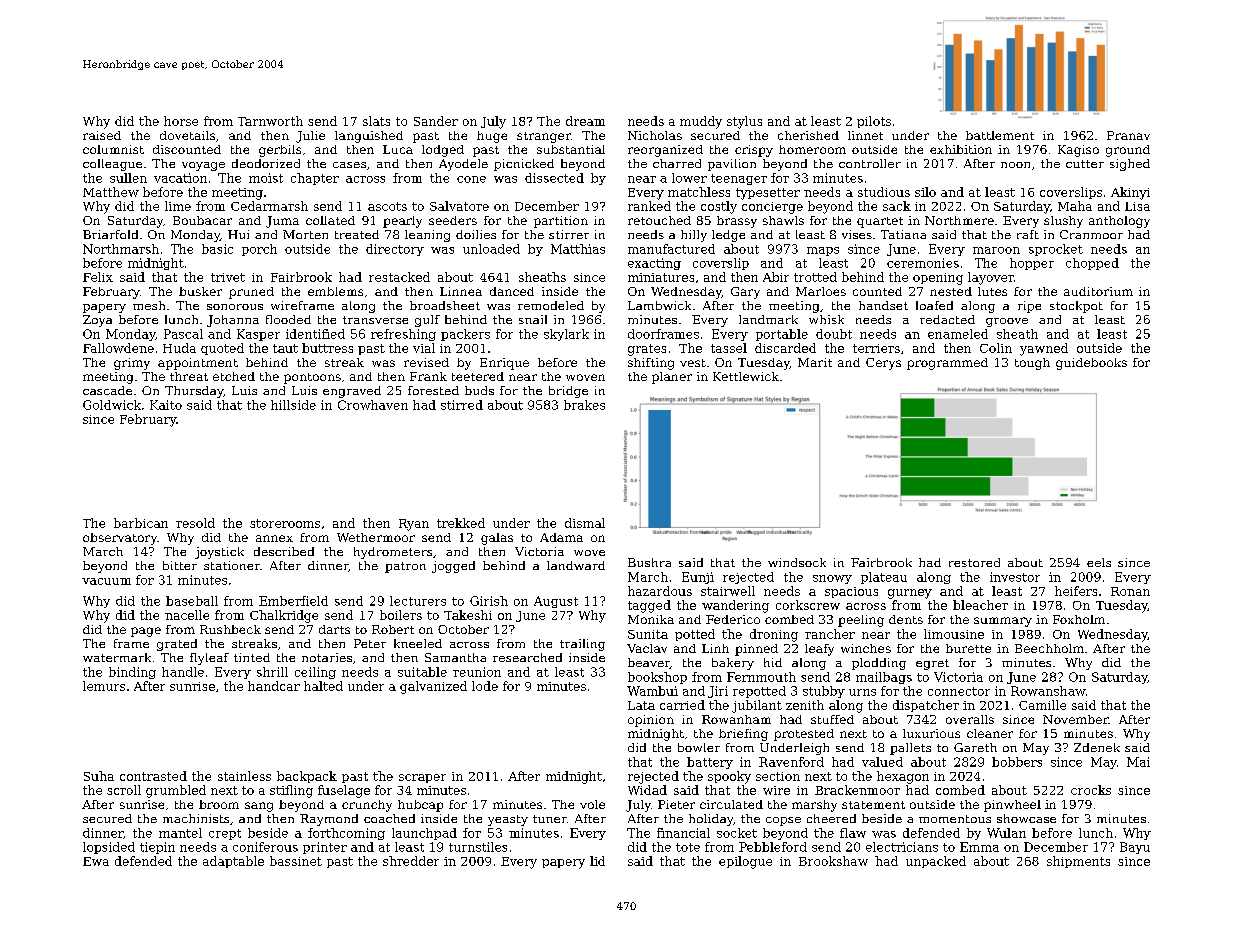 The width and height of the page is (1233, 952). Describe the element at coordinates (974, 562) in the page. I see `restored` at that location.
